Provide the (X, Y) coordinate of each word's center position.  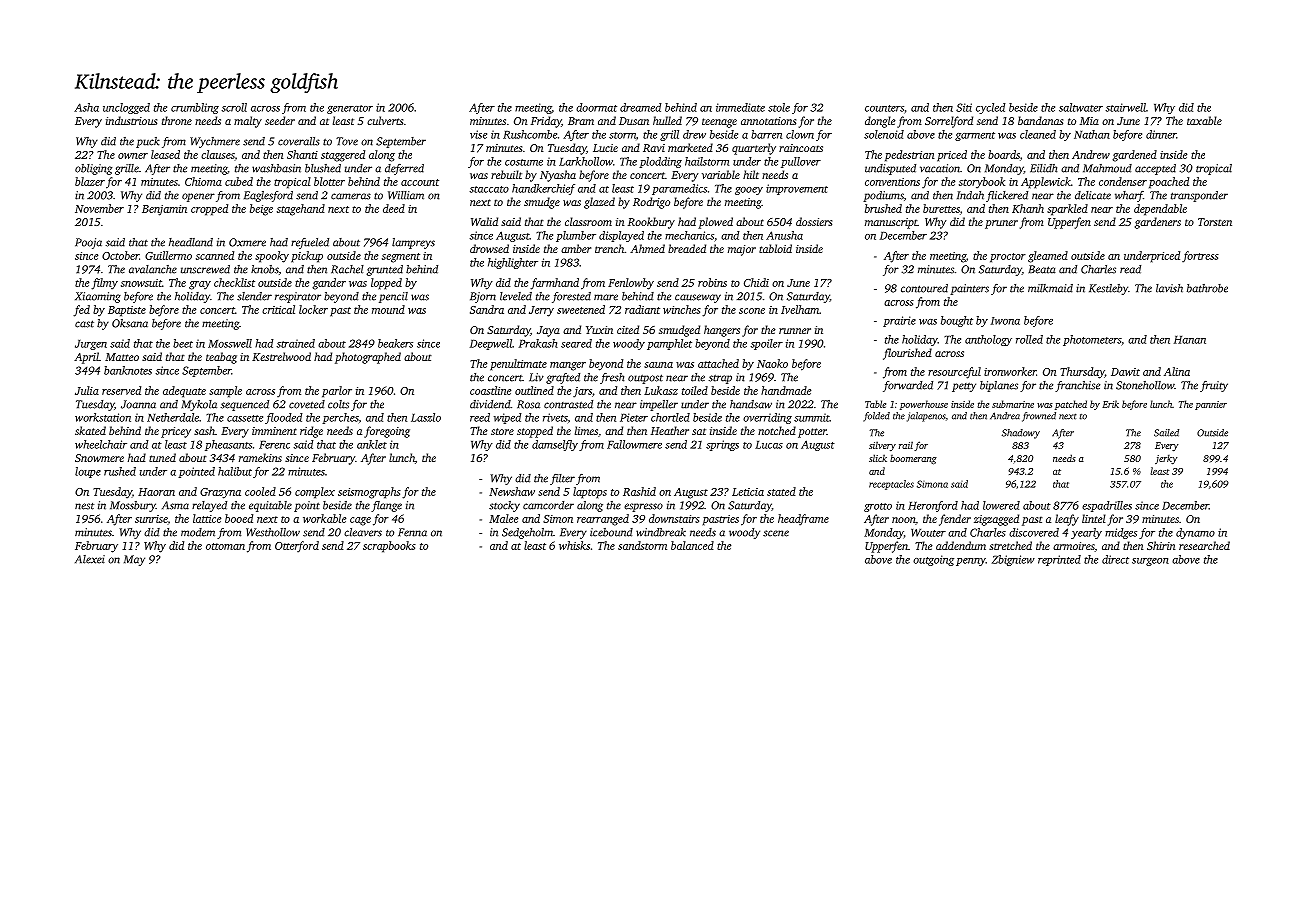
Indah (970, 195)
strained (296, 343)
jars (582, 392)
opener (198, 197)
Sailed (1166, 433)
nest (84, 506)
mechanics (689, 235)
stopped (535, 432)
